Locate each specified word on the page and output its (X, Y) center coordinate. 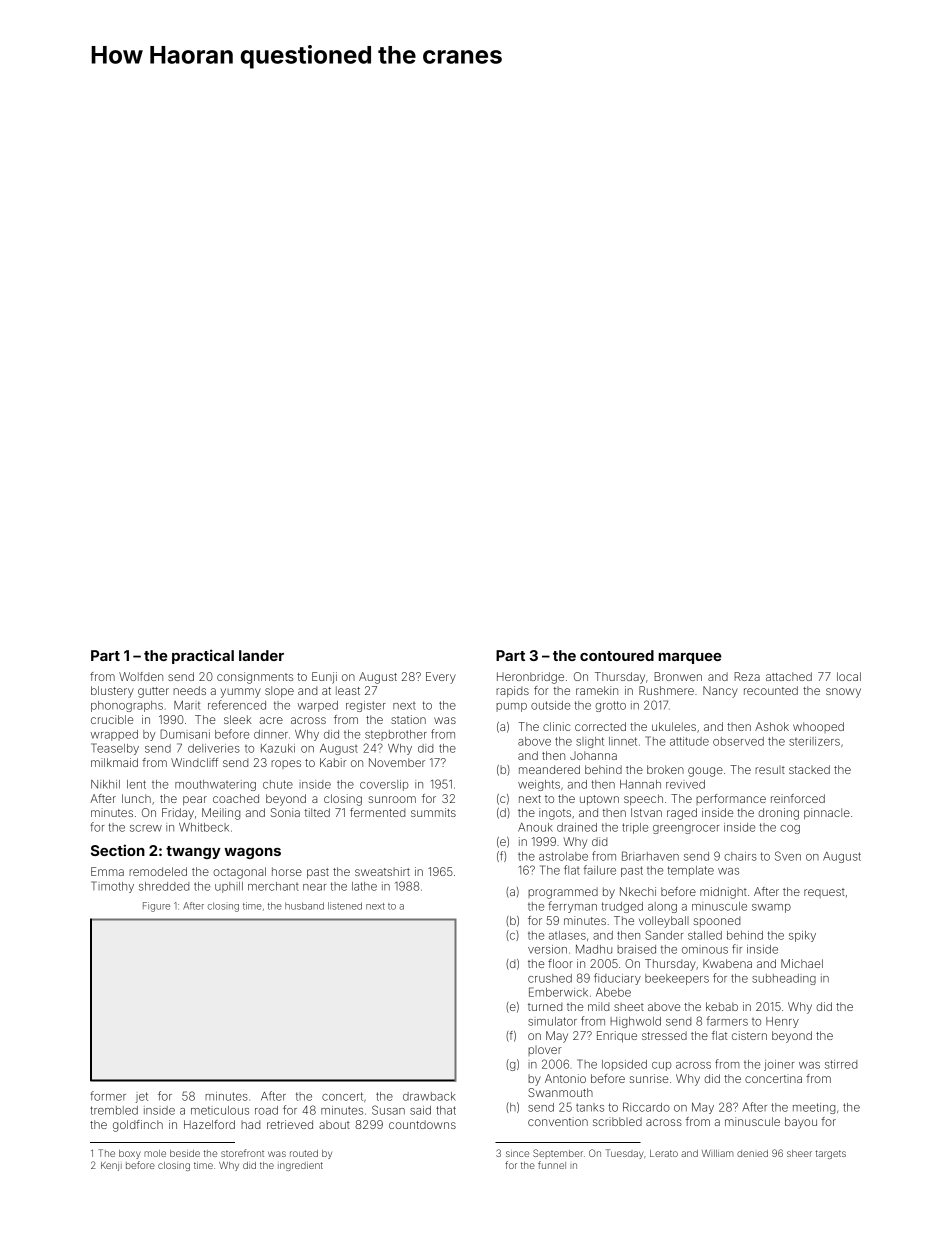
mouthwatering (215, 785)
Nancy (720, 692)
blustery (112, 692)
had (250, 1124)
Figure (156, 907)
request (824, 893)
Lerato (664, 1153)
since (517, 1154)
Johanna (593, 755)
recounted (771, 690)
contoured (617, 655)
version (547, 949)
